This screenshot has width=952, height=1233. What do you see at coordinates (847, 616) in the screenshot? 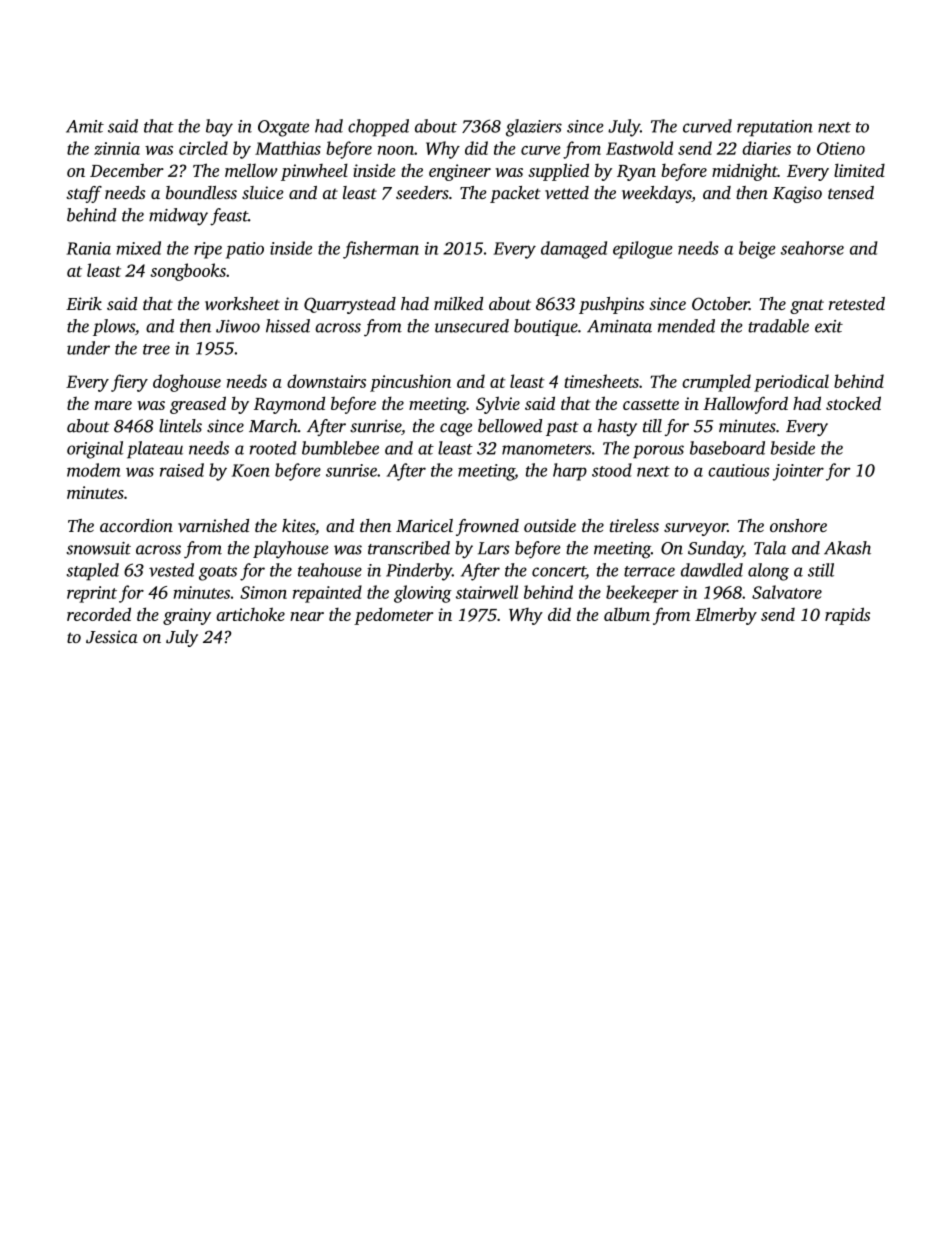
I see `rapids` at bounding box center [847, 616].
